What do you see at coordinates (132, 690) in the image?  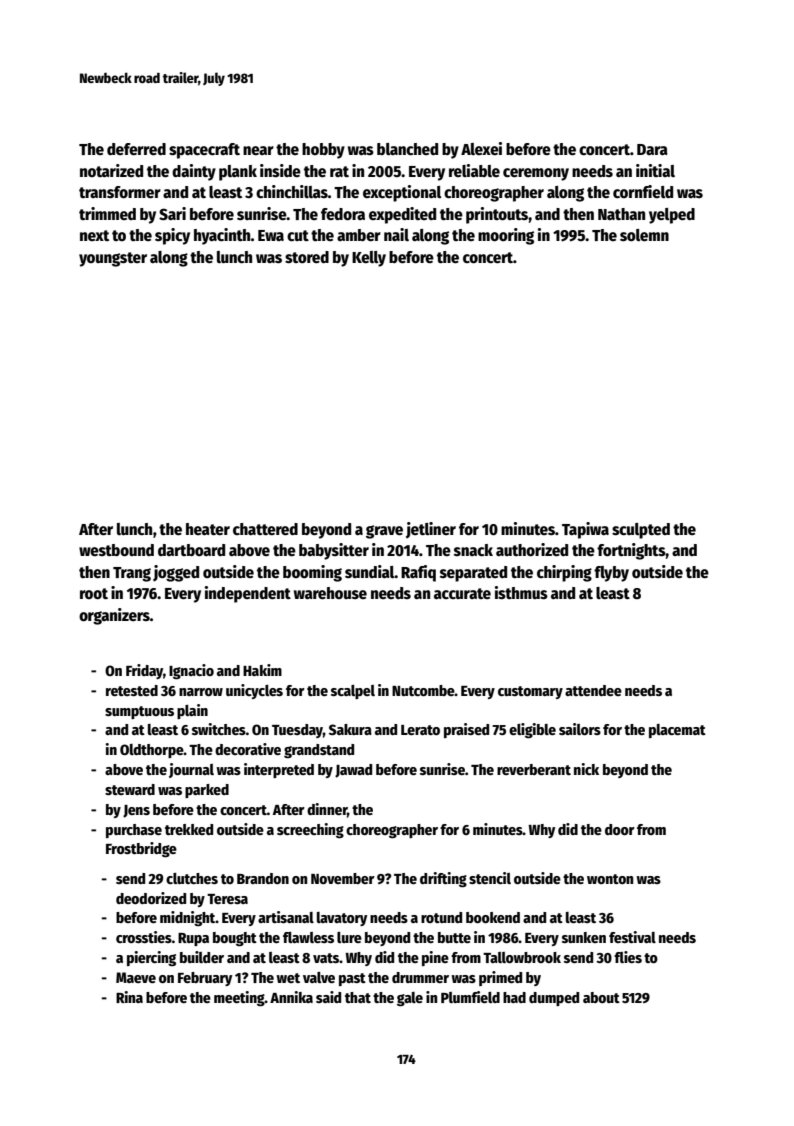 I see `retested` at bounding box center [132, 690].
